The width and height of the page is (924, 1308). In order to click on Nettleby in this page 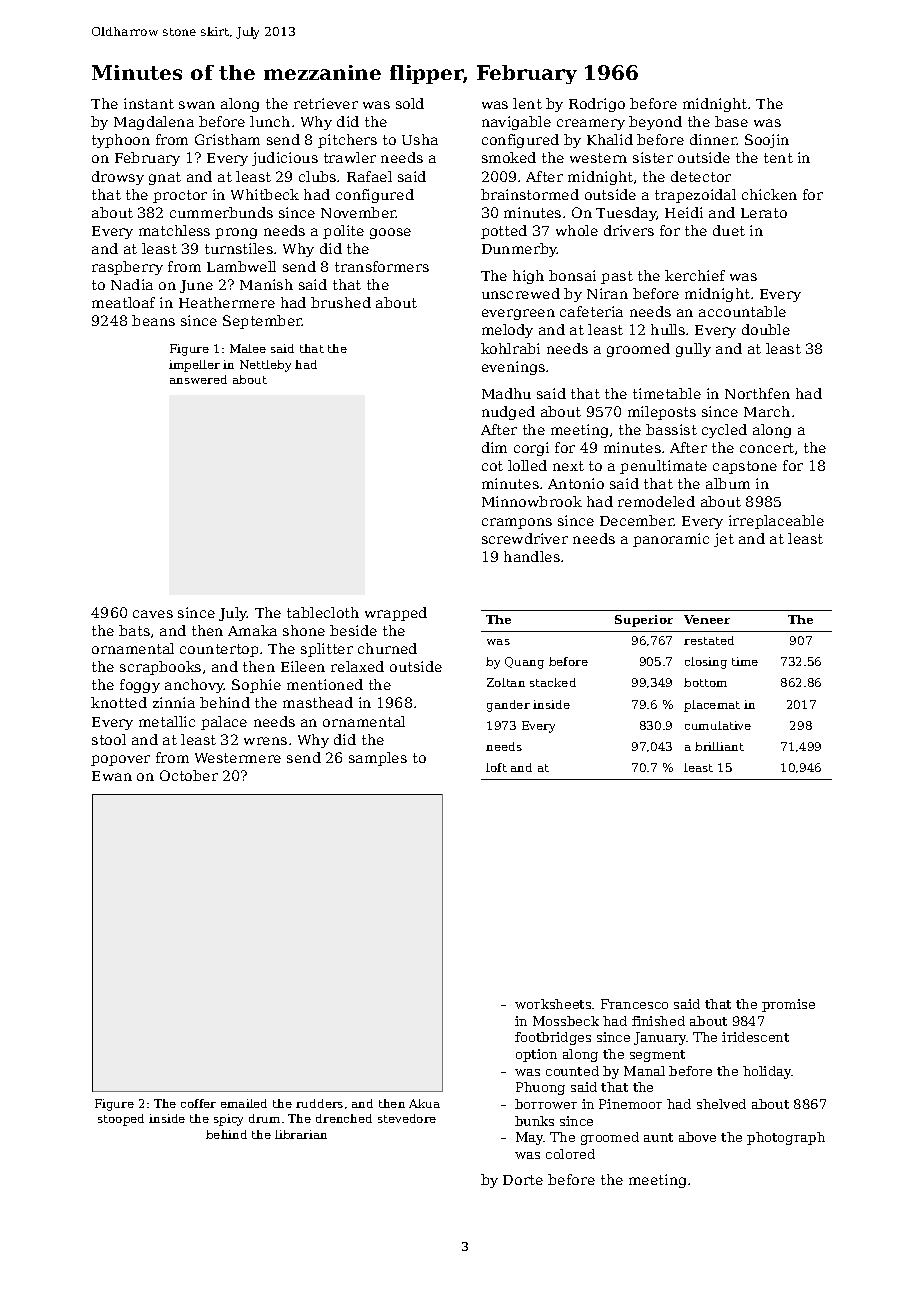, I will do `click(265, 366)`.
